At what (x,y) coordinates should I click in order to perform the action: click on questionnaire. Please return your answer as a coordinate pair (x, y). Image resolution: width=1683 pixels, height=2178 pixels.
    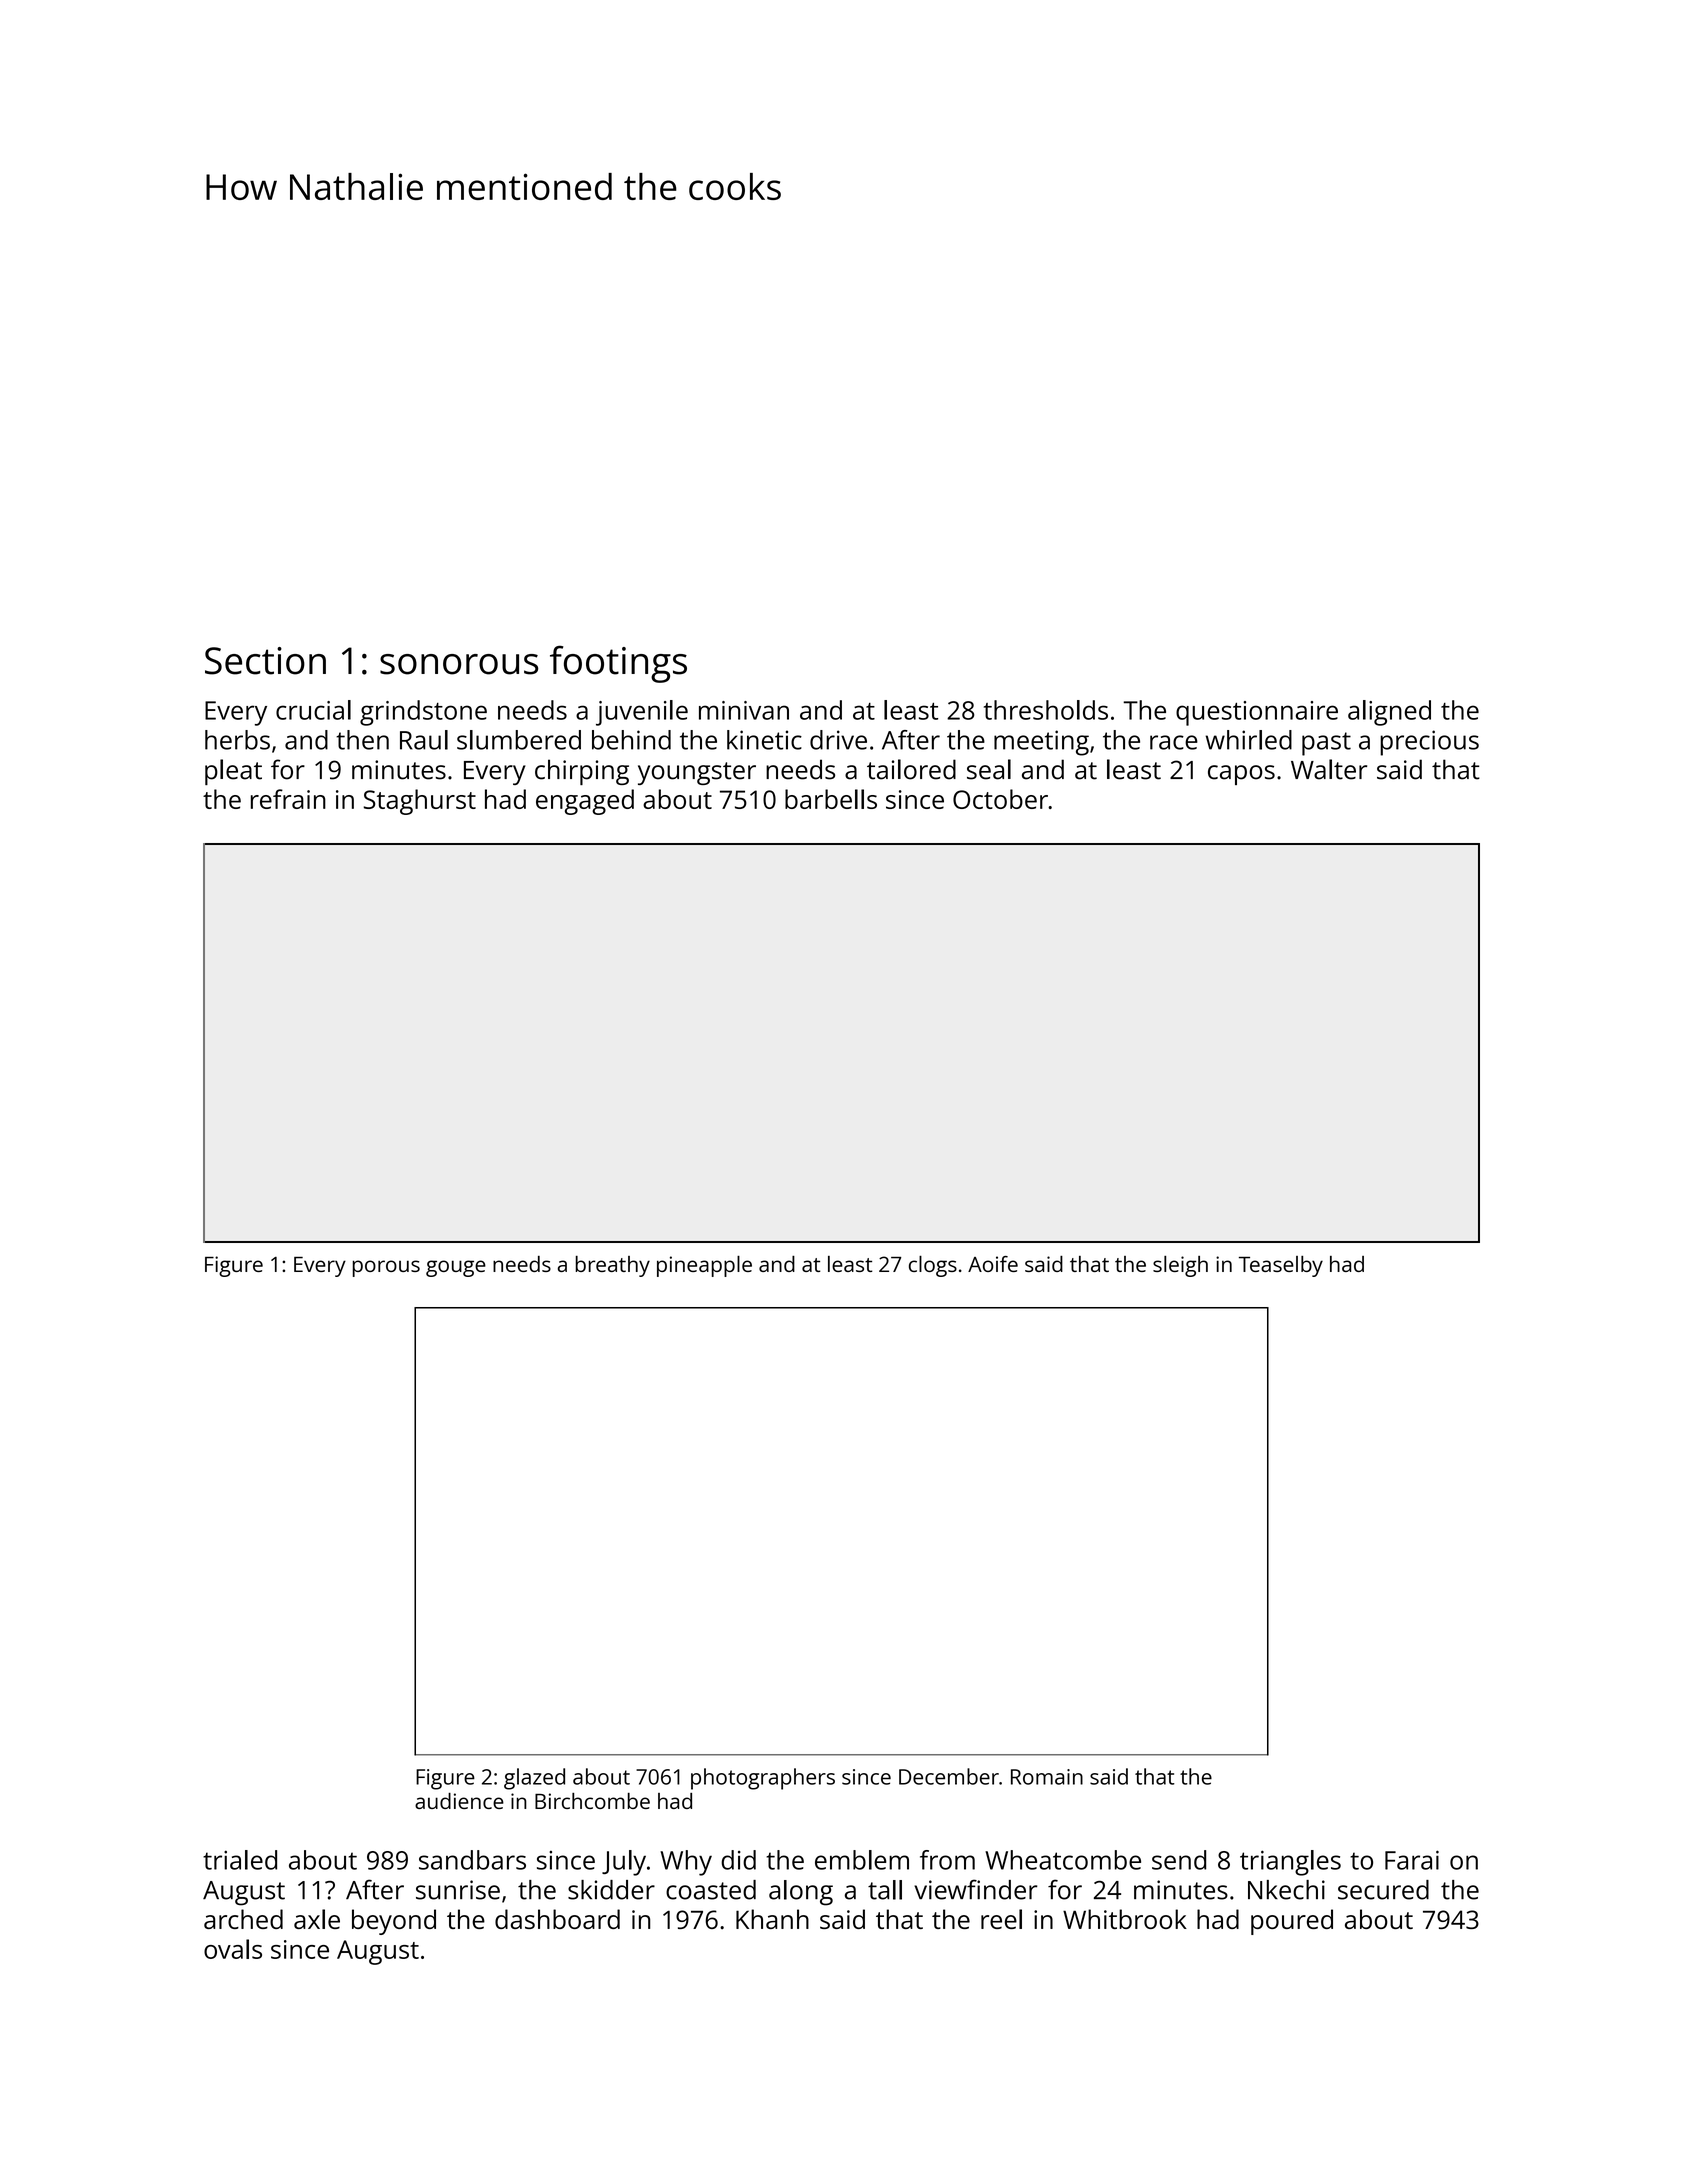
    Looking at the image, I should click on (1257, 713).
